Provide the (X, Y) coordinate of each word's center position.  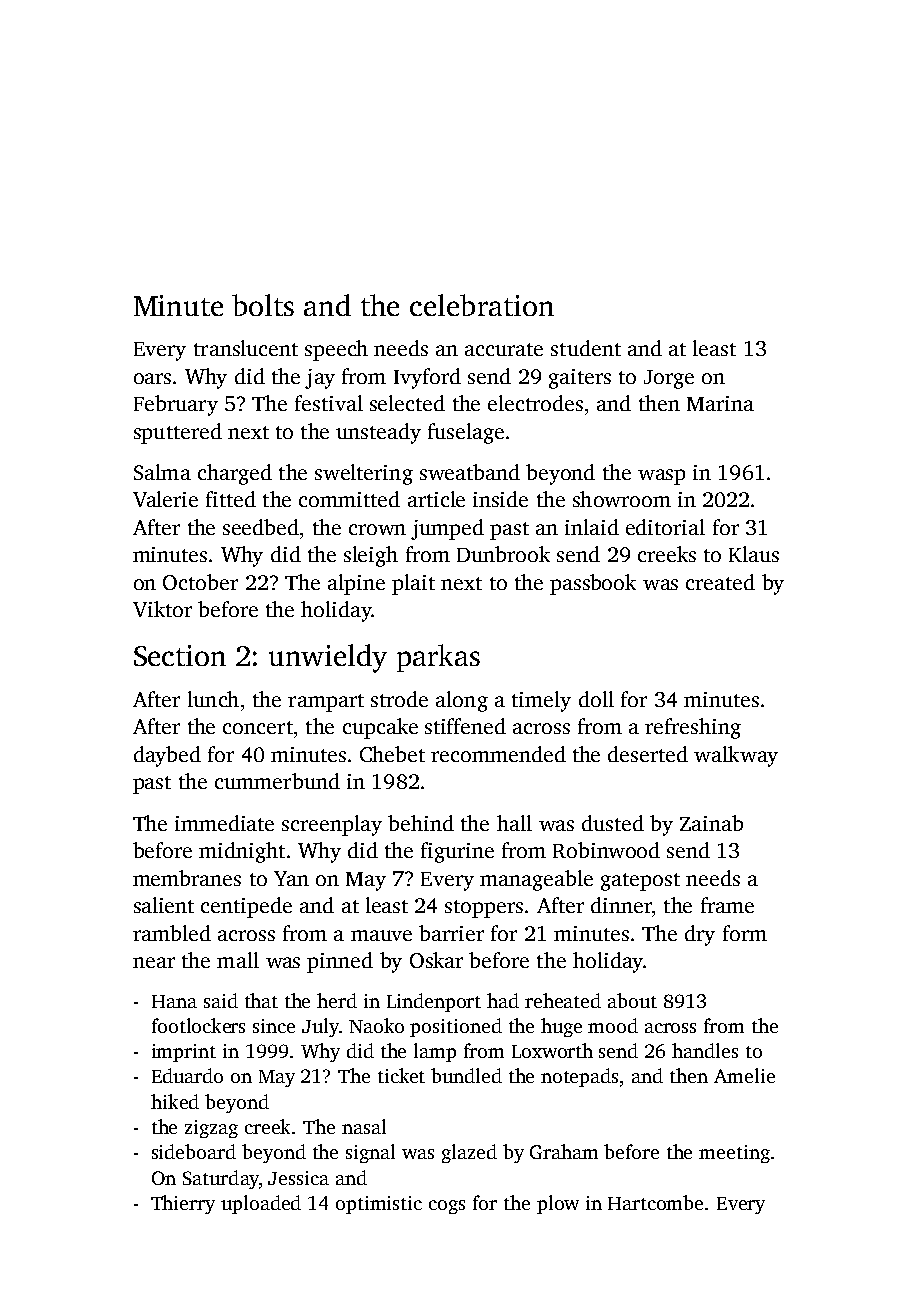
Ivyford (427, 378)
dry (700, 935)
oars (152, 378)
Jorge (669, 379)
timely (541, 701)
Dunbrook (503, 554)
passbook (593, 584)
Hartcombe (655, 1202)
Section (180, 655)
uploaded (261, 1204)
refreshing (693, 728)
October (200, 582)
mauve (381, 935)
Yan (291, 878)
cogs (447, 1207)
